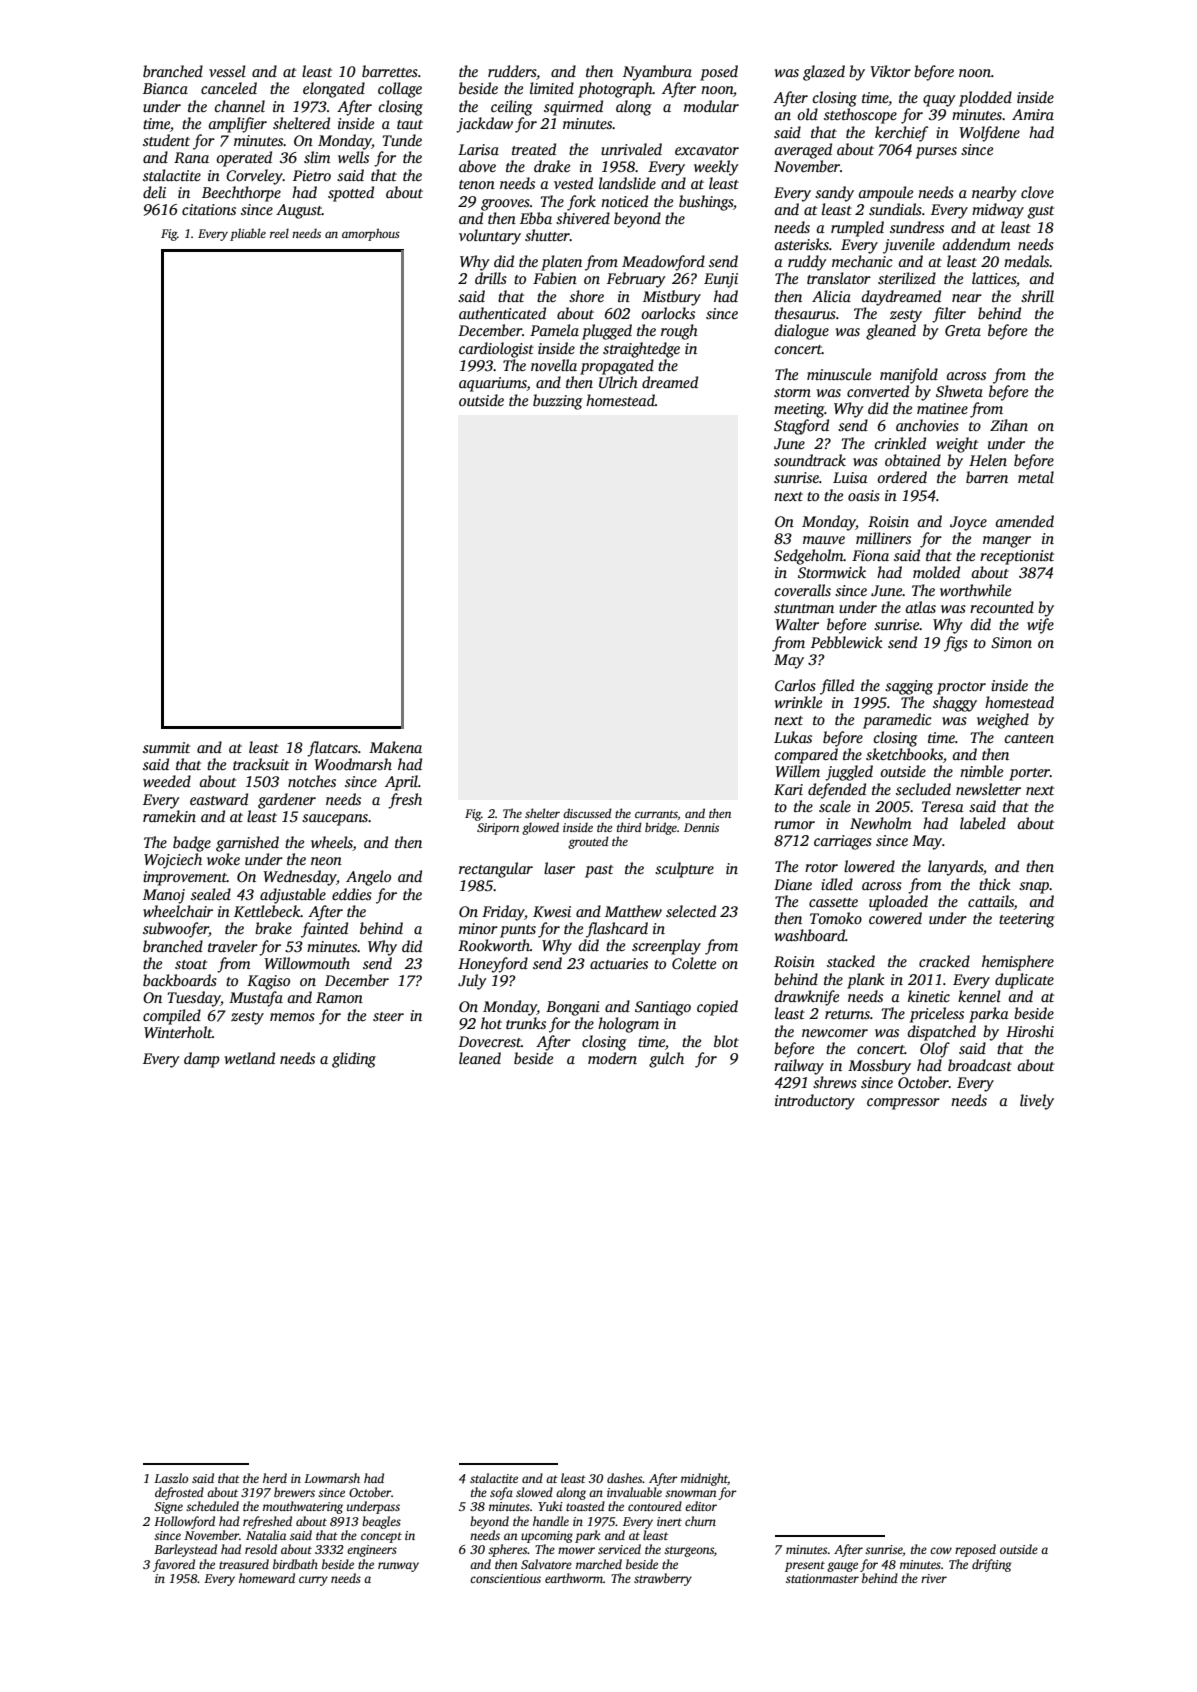 This screenshot has height=1692, width=1197. Describe the element at coordinates (1034, 888) in the screenshot. I see `snap` at that location.
